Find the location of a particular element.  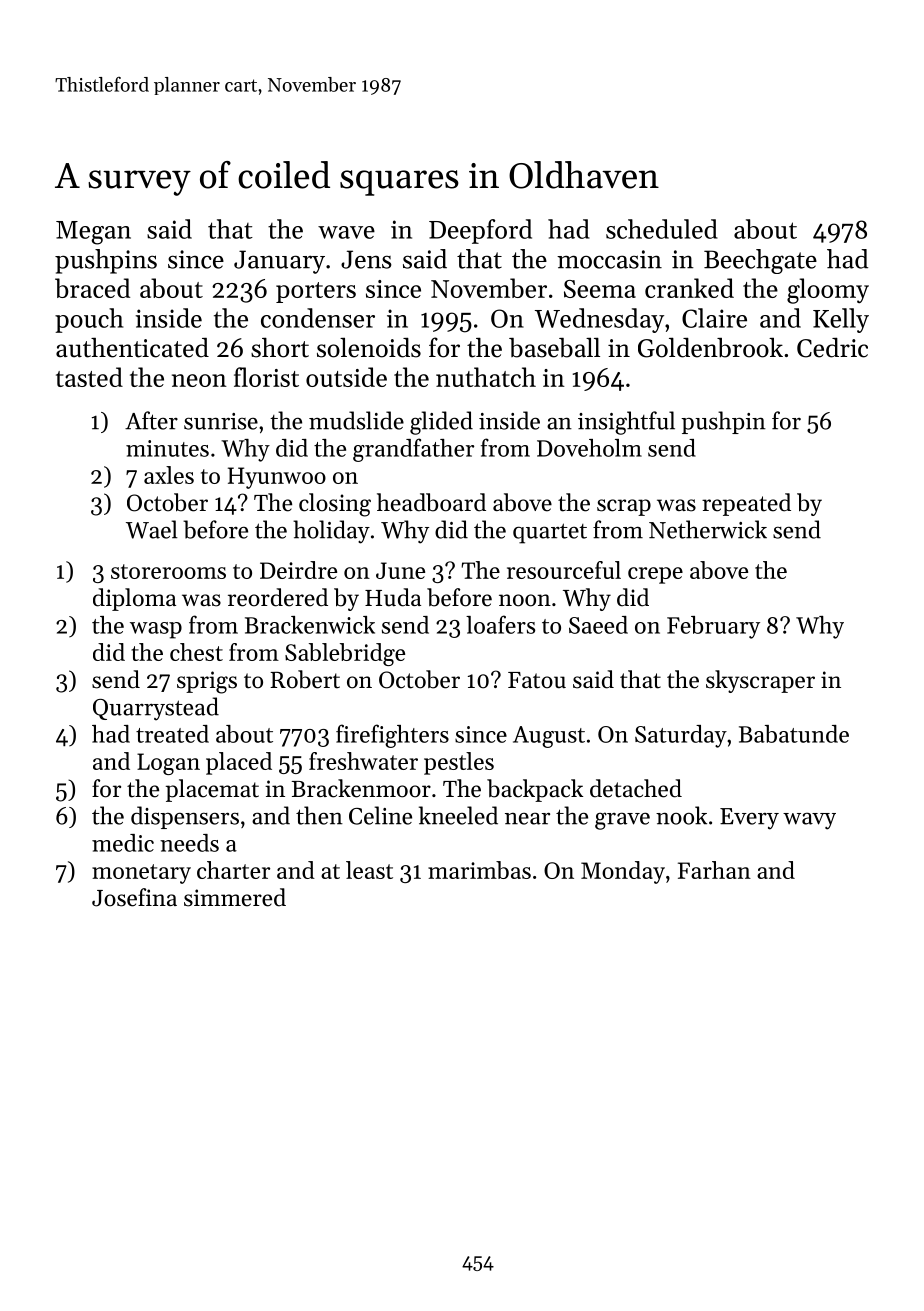

Goldenbrook is located at coordinates (710, 347).
